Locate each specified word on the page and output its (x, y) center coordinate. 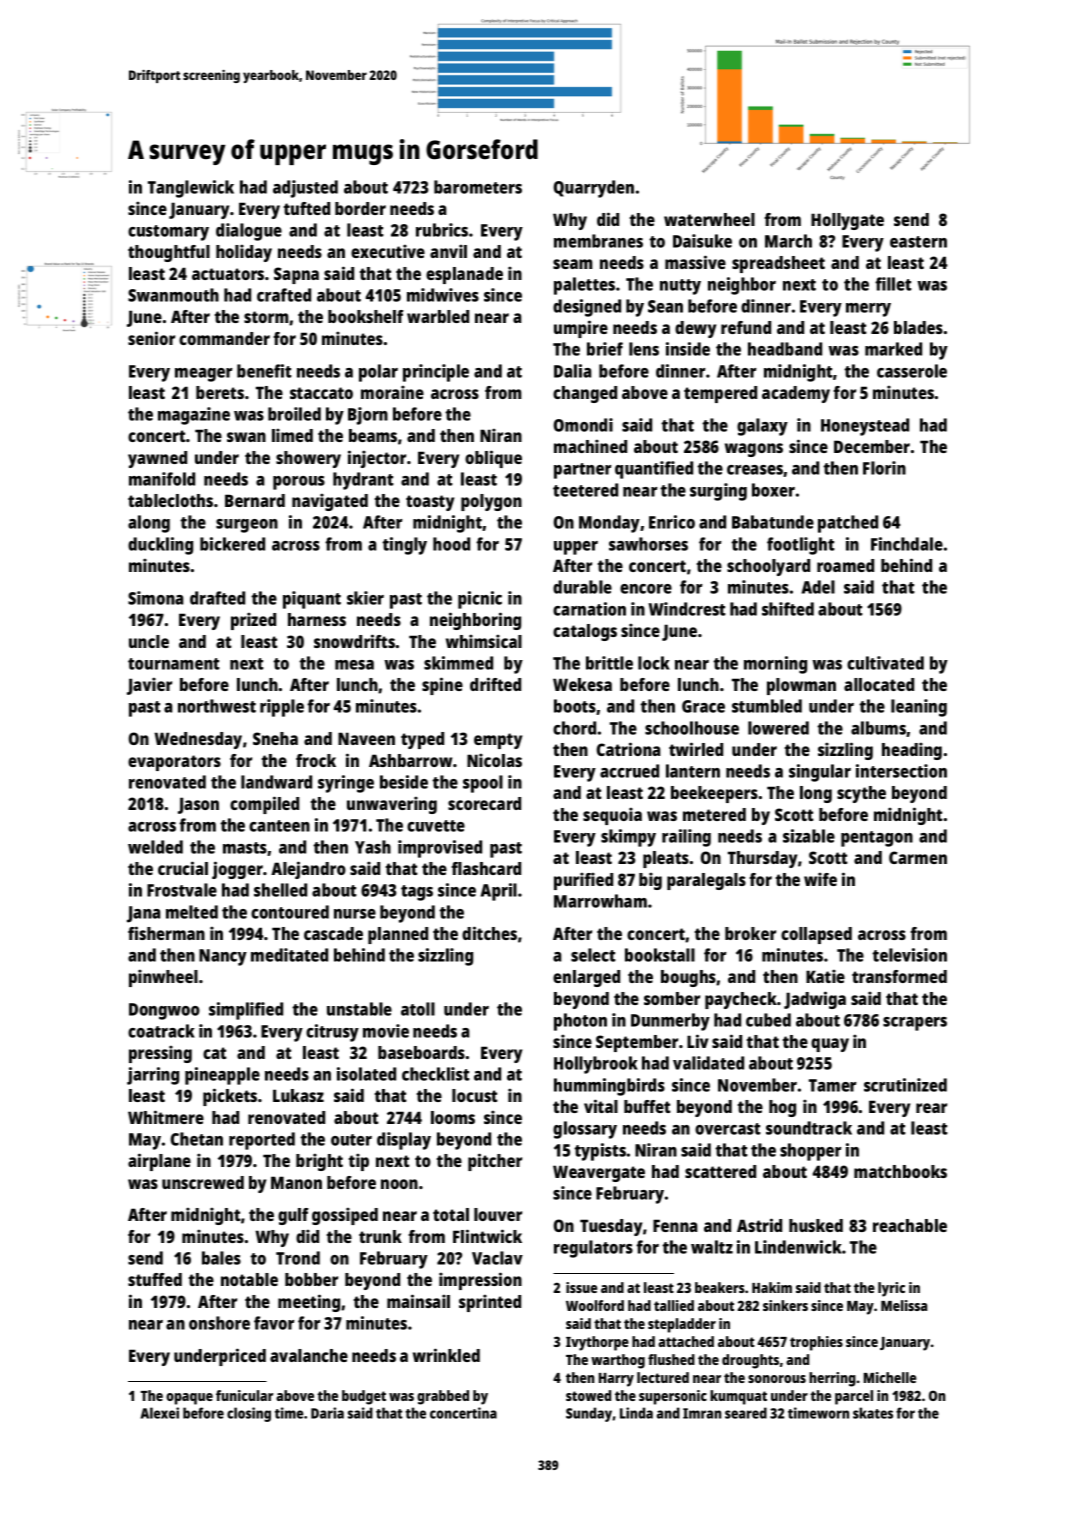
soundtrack (809, 1128)
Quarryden (594, 189)
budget (364, 1397)
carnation (589, 609)
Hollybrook (596, 1065)
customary (168, 233)
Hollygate (847, 221)
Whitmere (166, 1117)
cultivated (885, 663)
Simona (155, 598)
